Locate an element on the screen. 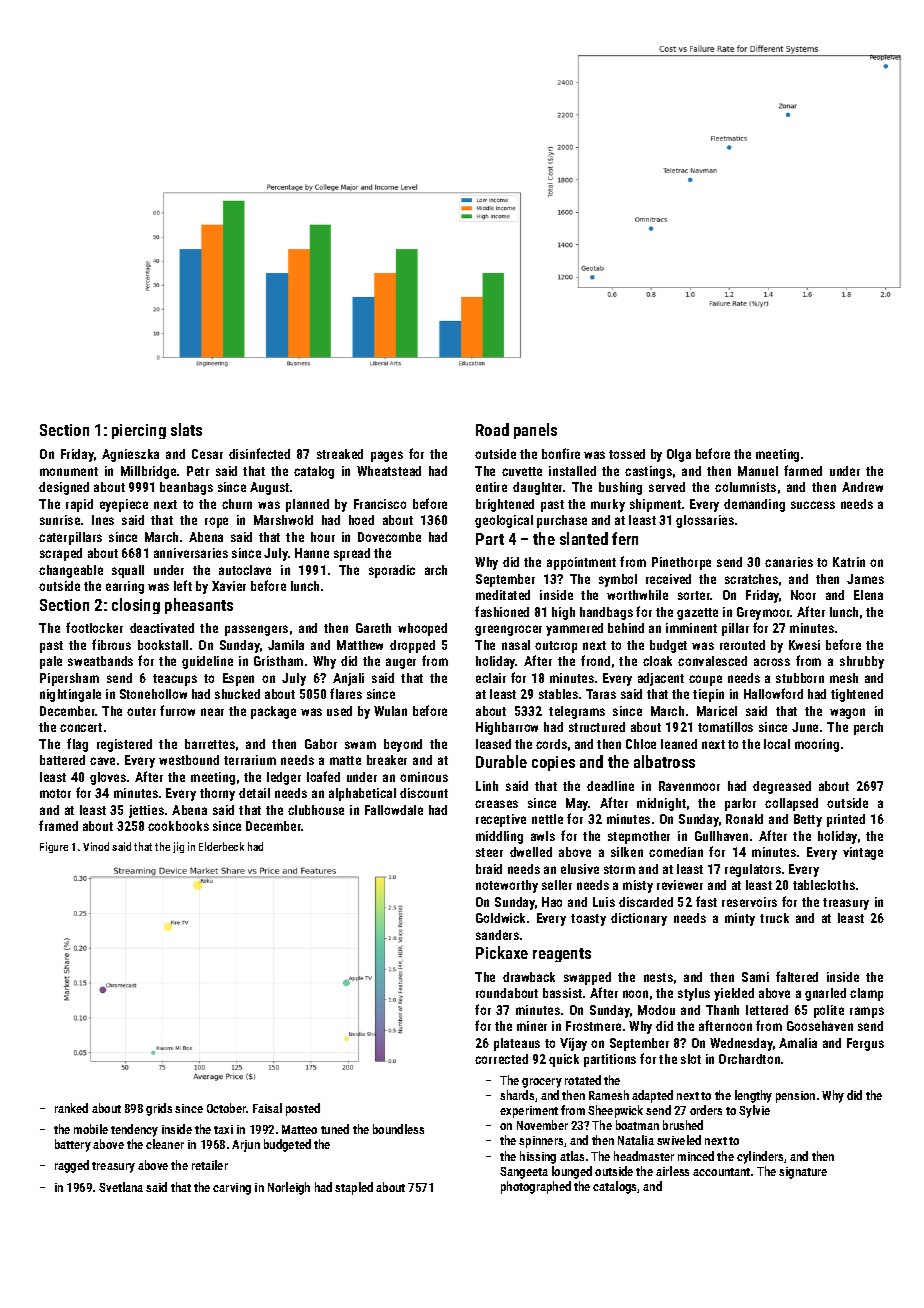 This screenshot has width=924, height=1308. pheasants is located at coordinates (199, 606).
